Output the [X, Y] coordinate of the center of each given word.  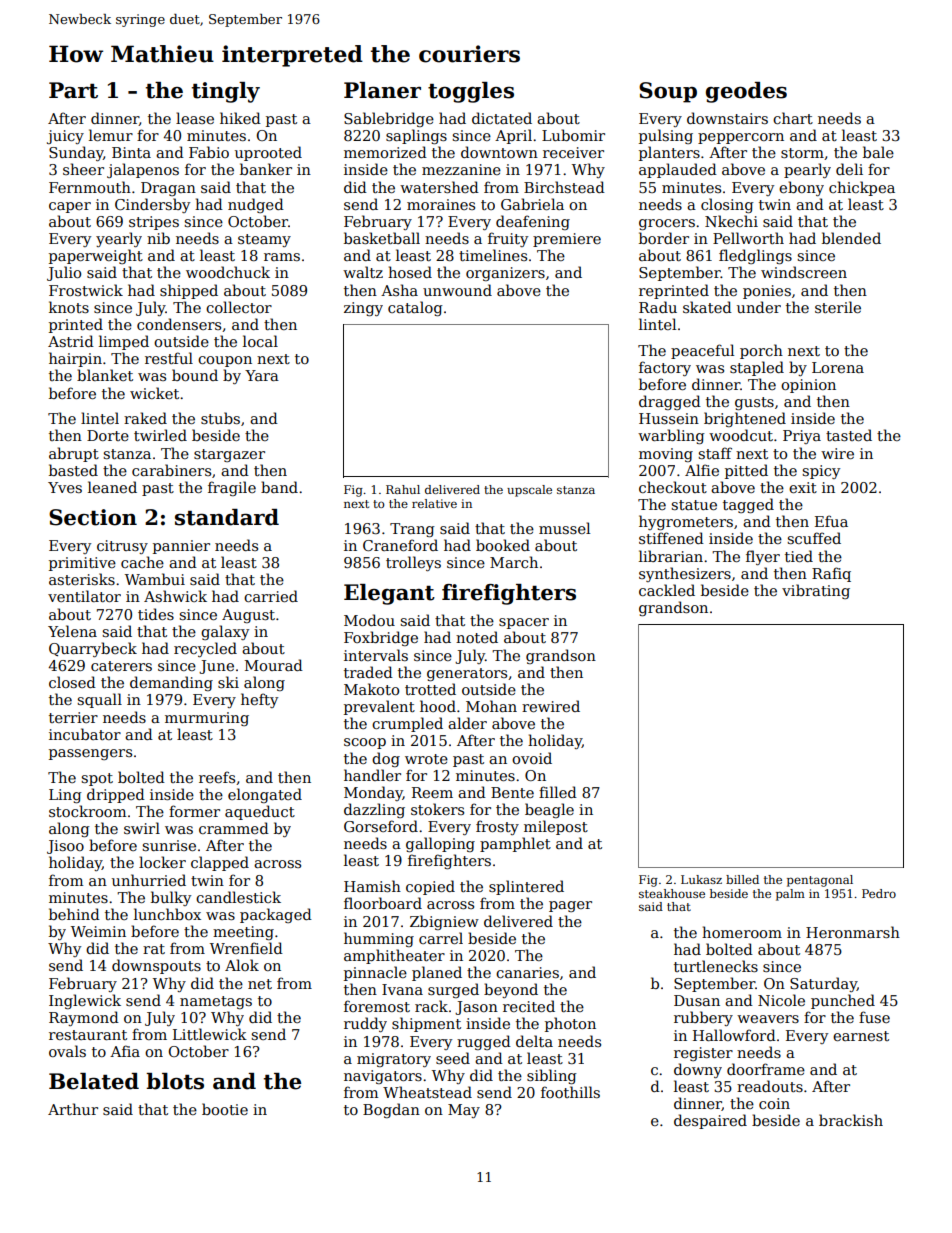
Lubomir [573, 135]
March [514, 562]
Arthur [73, 1109]
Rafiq [831, 574]
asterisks [82, 579]
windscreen [804, 272]
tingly [226, 92]
